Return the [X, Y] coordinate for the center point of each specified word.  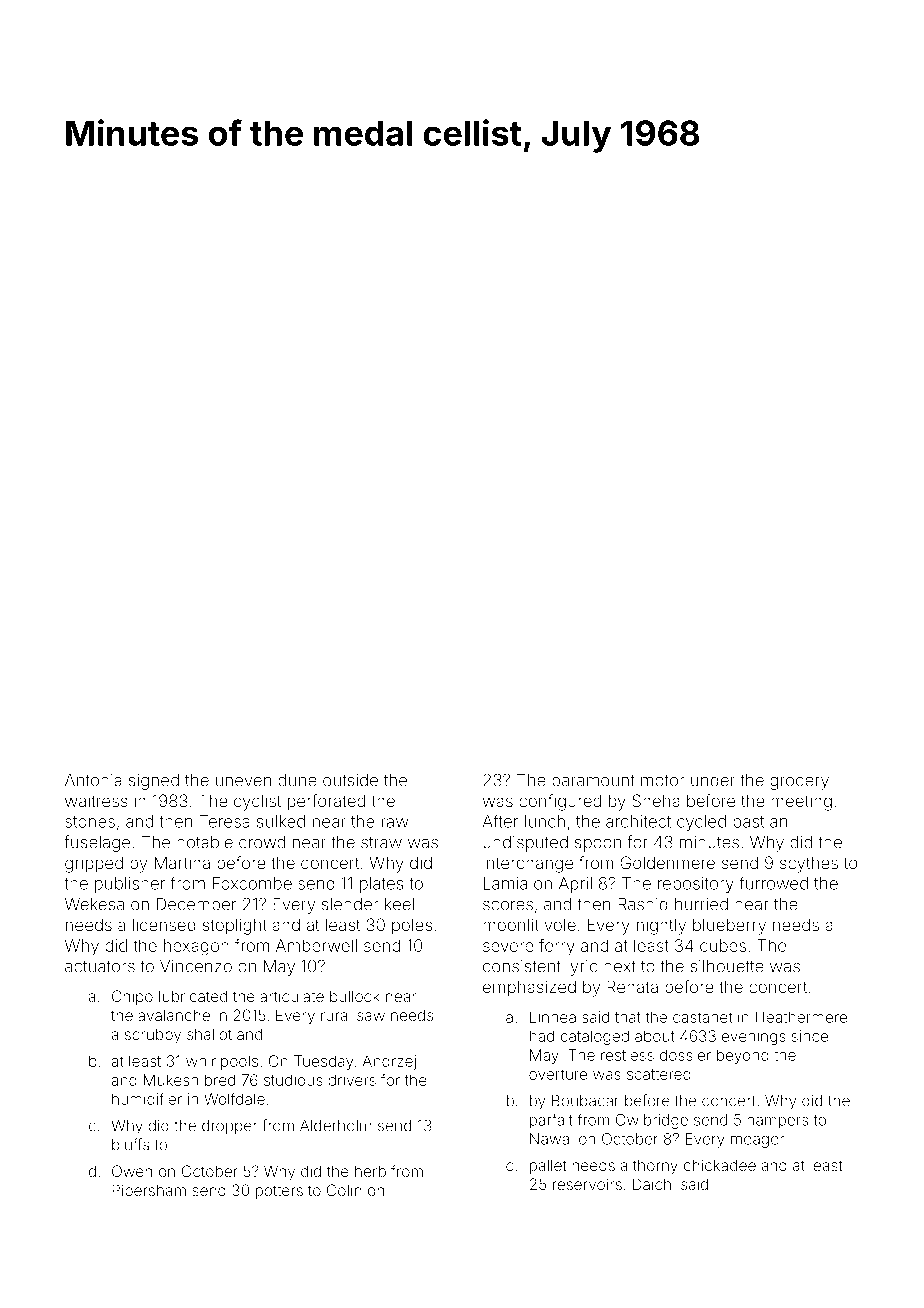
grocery [799, 783]
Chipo [132, 997]
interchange [528, 865]
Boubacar [585, 1101]
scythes [809, 864]
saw [371, 1016]
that [628, 1017]
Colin [344, 1190]
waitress [96, 800]
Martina [182, 862]
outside [350, 780]
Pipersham [149, 1191]
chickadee [720, 1165]
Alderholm [335, 1126]
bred [220, 1080]
